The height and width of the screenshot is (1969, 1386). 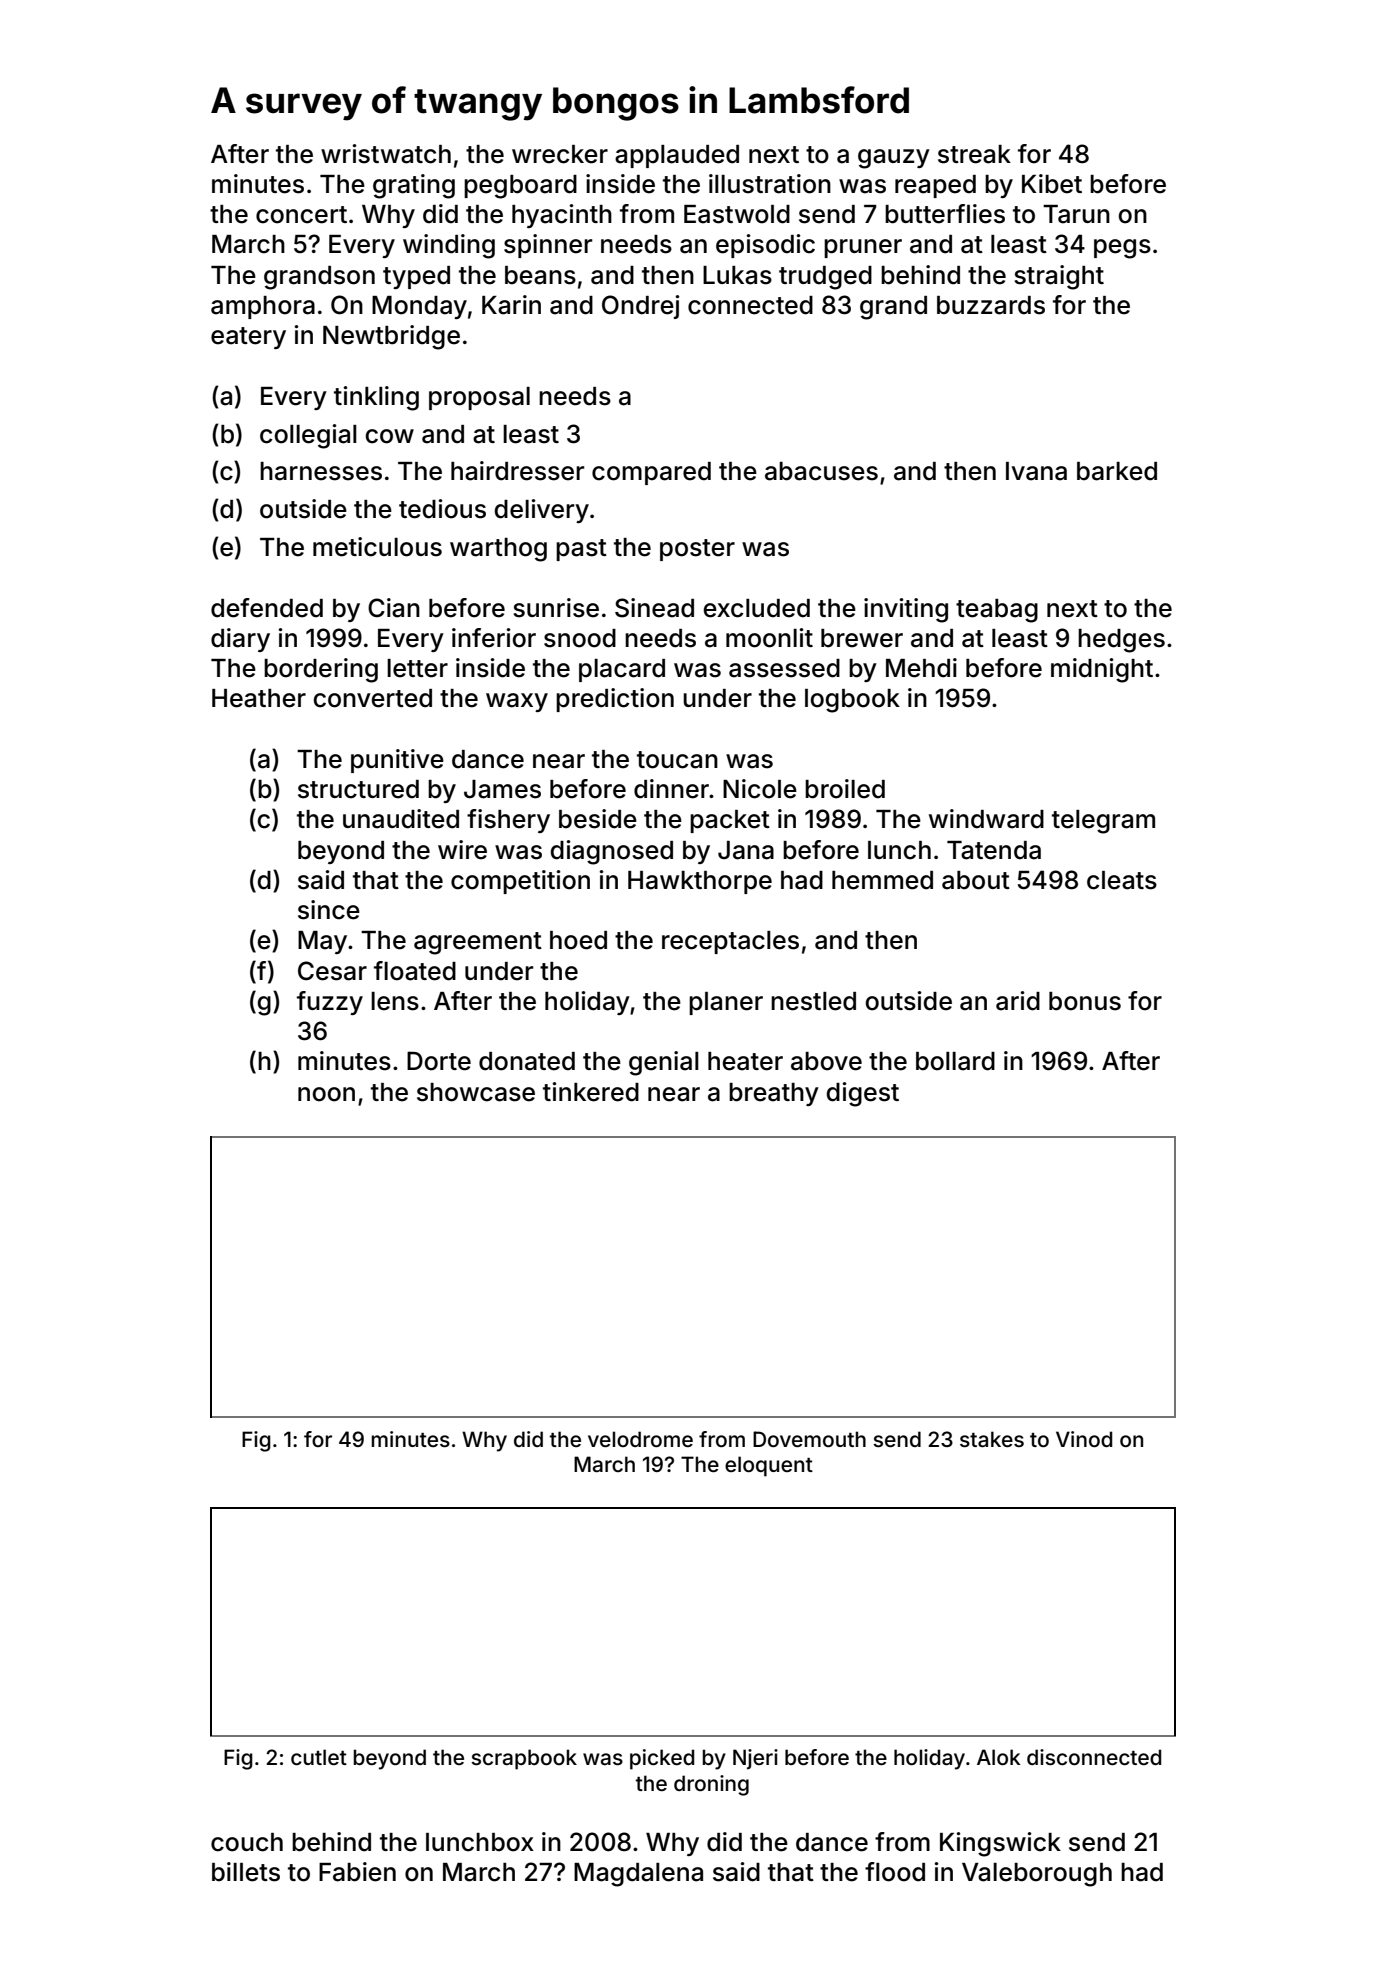 What do you see at coordinates (319, 1757) in the screenshot?
I see `cutlet` at bounding box center [319, 1757].
